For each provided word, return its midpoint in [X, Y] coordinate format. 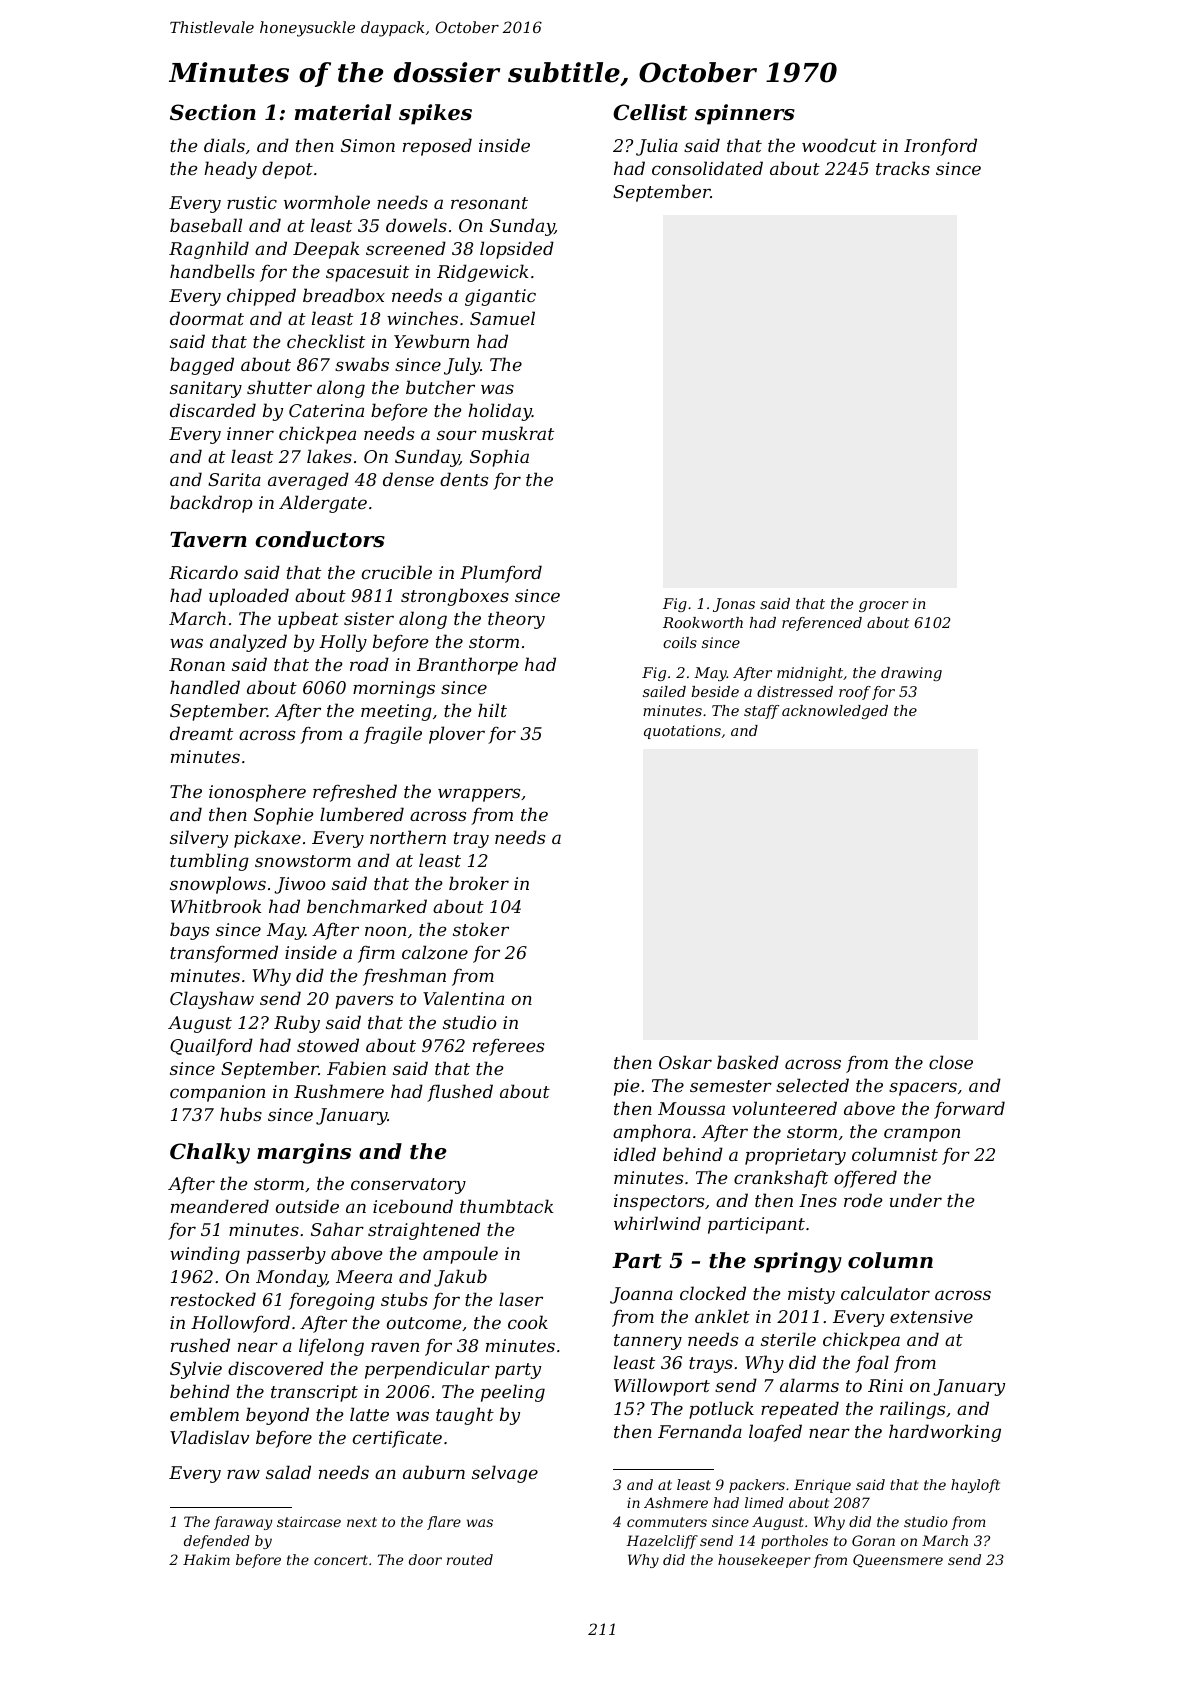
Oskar [685, 1062]
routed [470, 1559]
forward [969, 1110]
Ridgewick [482, 273]
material [343, 112]
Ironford [940, 147]
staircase [309, 1521]
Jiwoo [299, 885]
